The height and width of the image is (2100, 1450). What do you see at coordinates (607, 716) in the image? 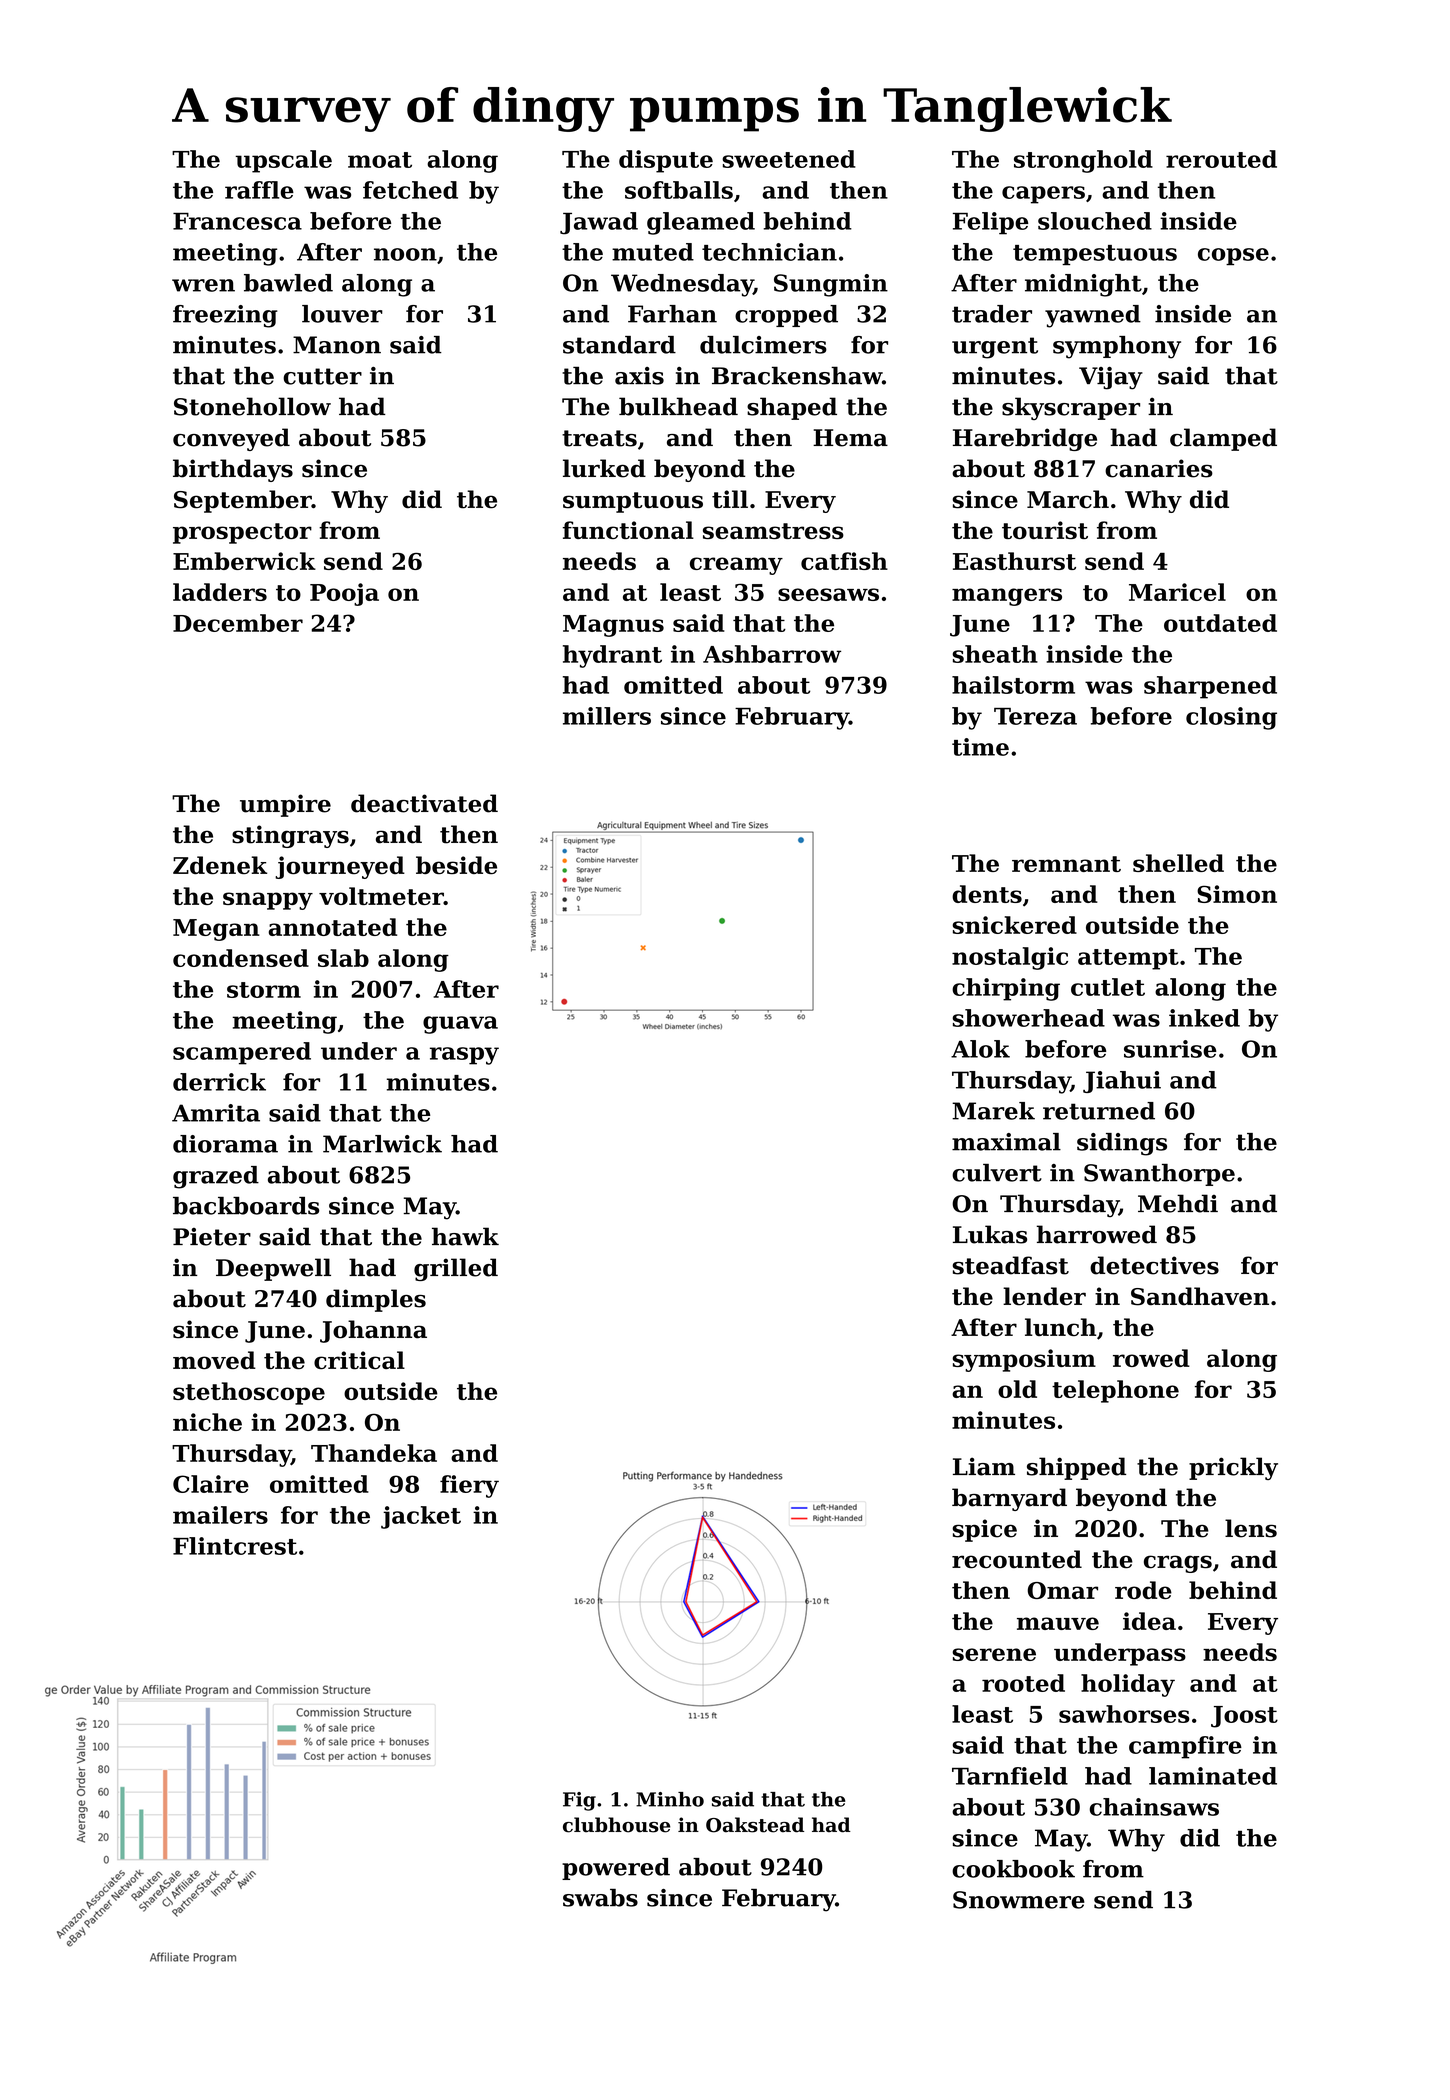
I see `millers` at bounding box center [607, 716].
